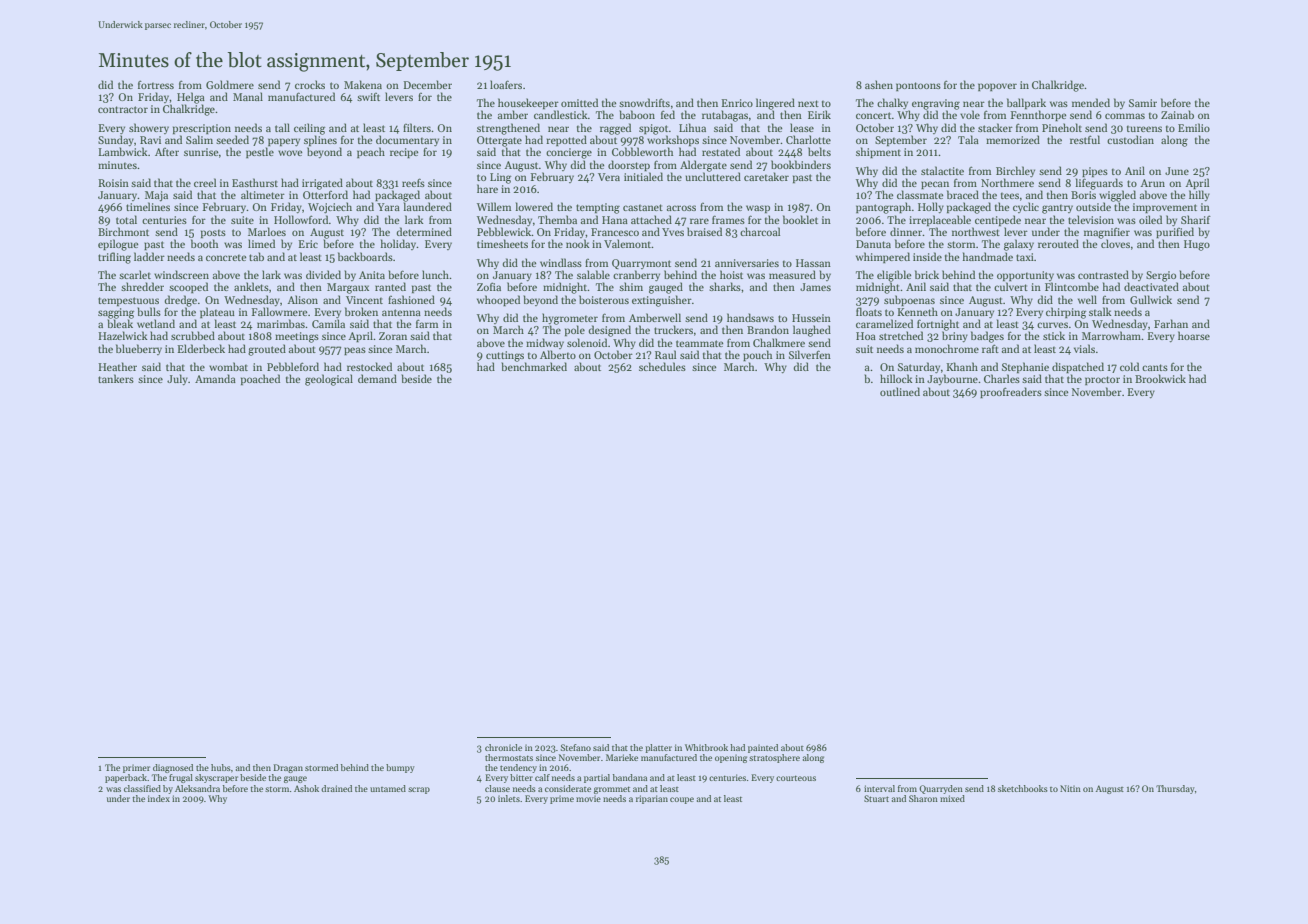 The width and height of the screenshot is (1308, 924). What do you see at coordinates (1013, 139) in the screenshot?
I see `memorized` at bounding box center [1013, 139].
